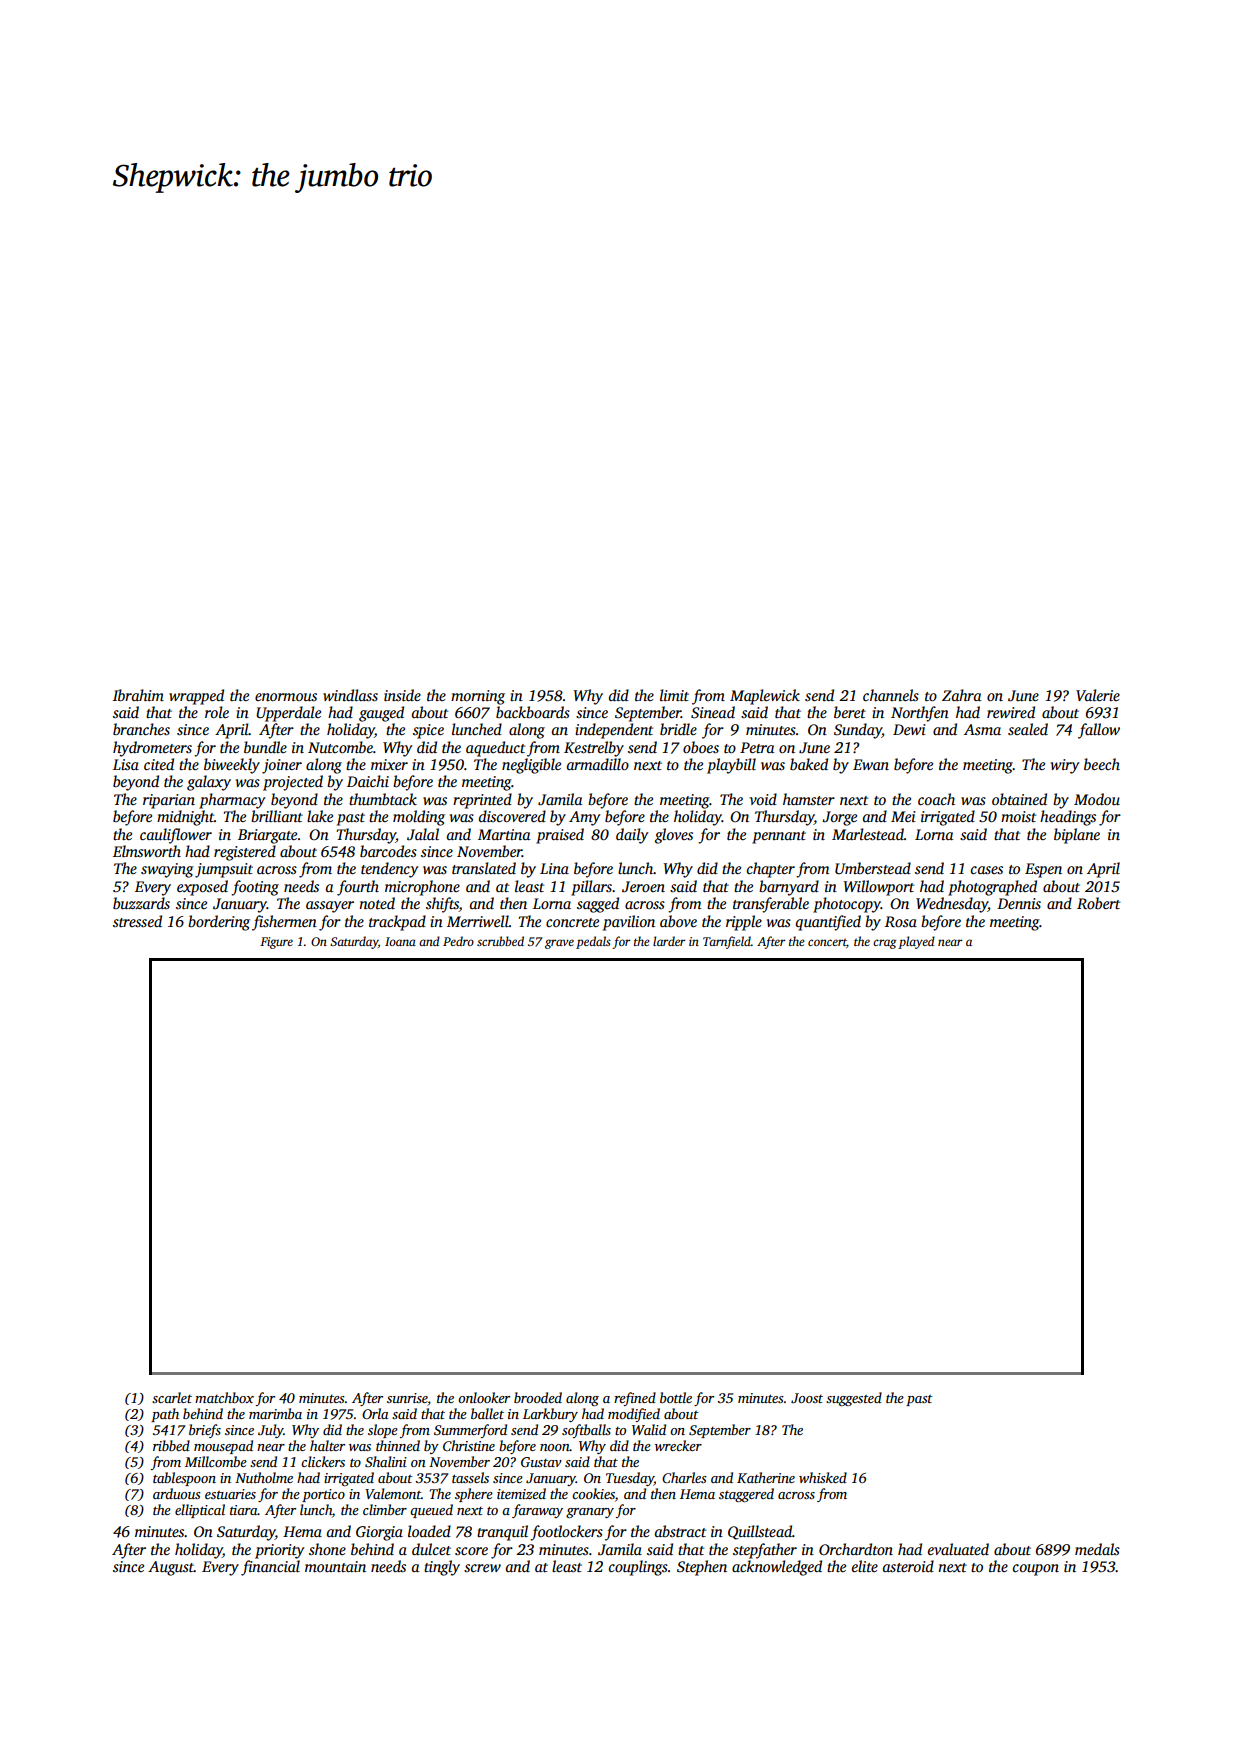 Image resolution: width=1233 pixels, height=1743 pixels. Describe the element at coordinates (854, 1399) in the image. I see `suggested` at that location.
